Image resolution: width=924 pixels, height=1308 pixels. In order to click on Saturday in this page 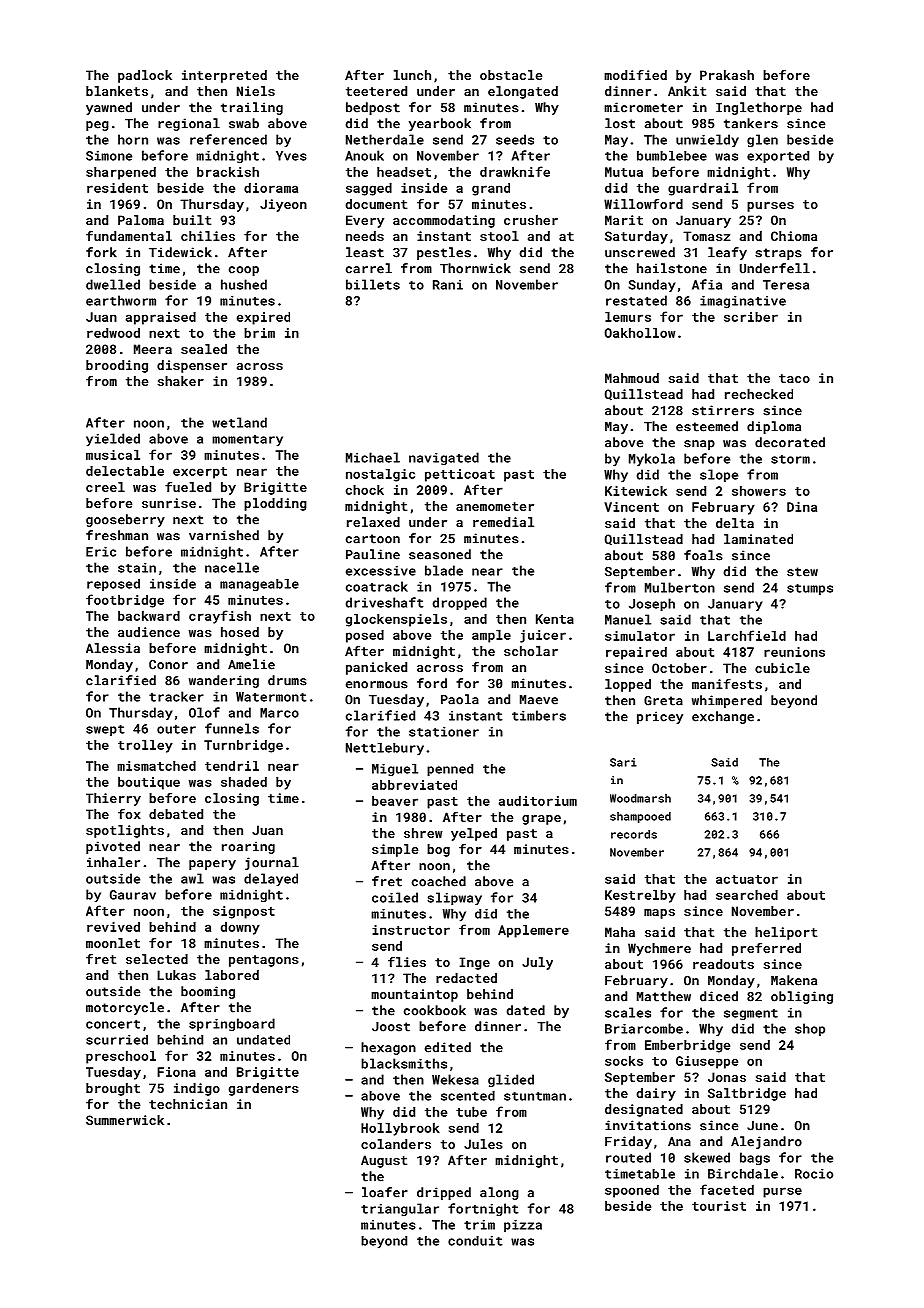, I will do `click(636, 237)`.
